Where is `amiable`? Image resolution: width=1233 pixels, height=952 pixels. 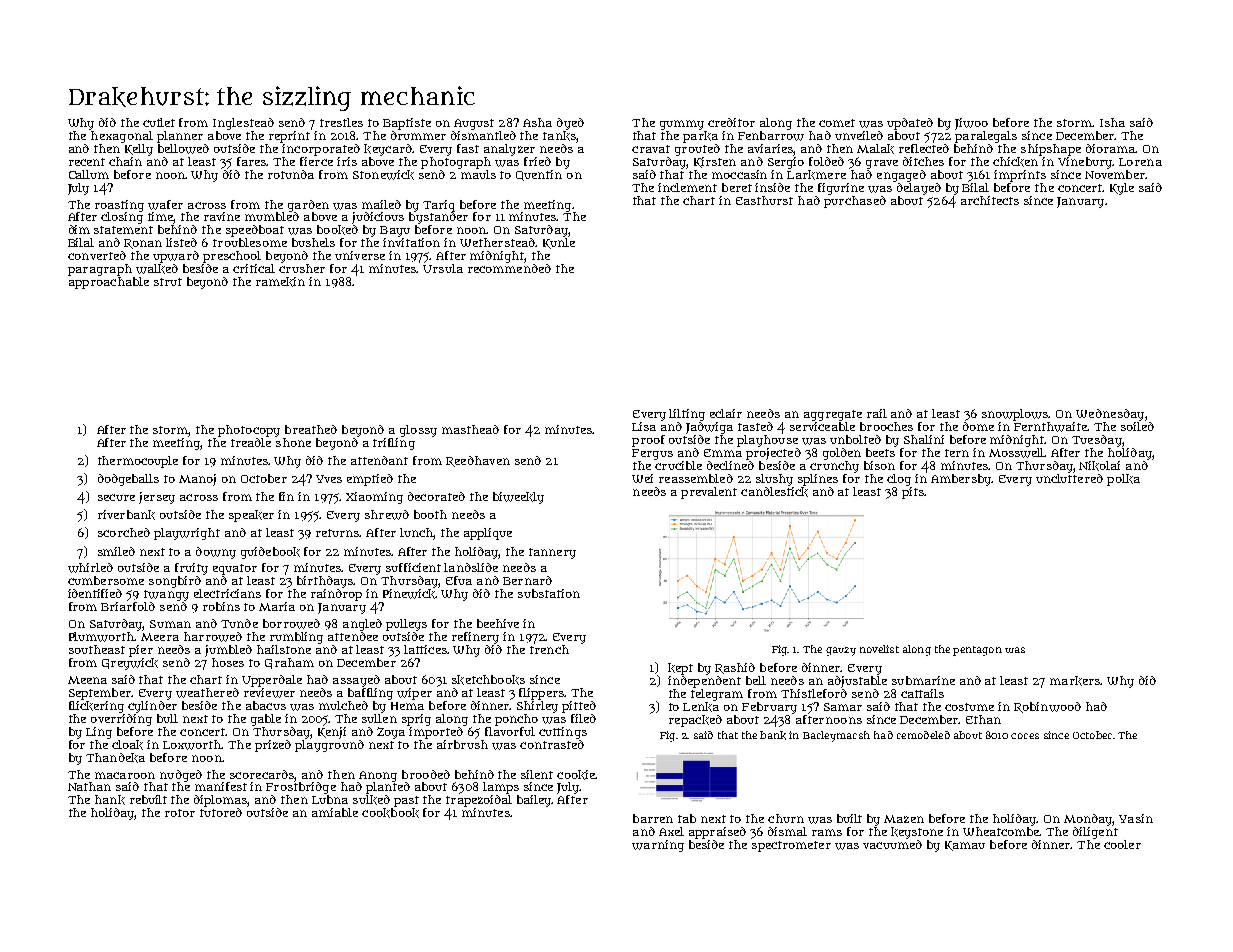
amiable is located at coordinates (335, 812).
